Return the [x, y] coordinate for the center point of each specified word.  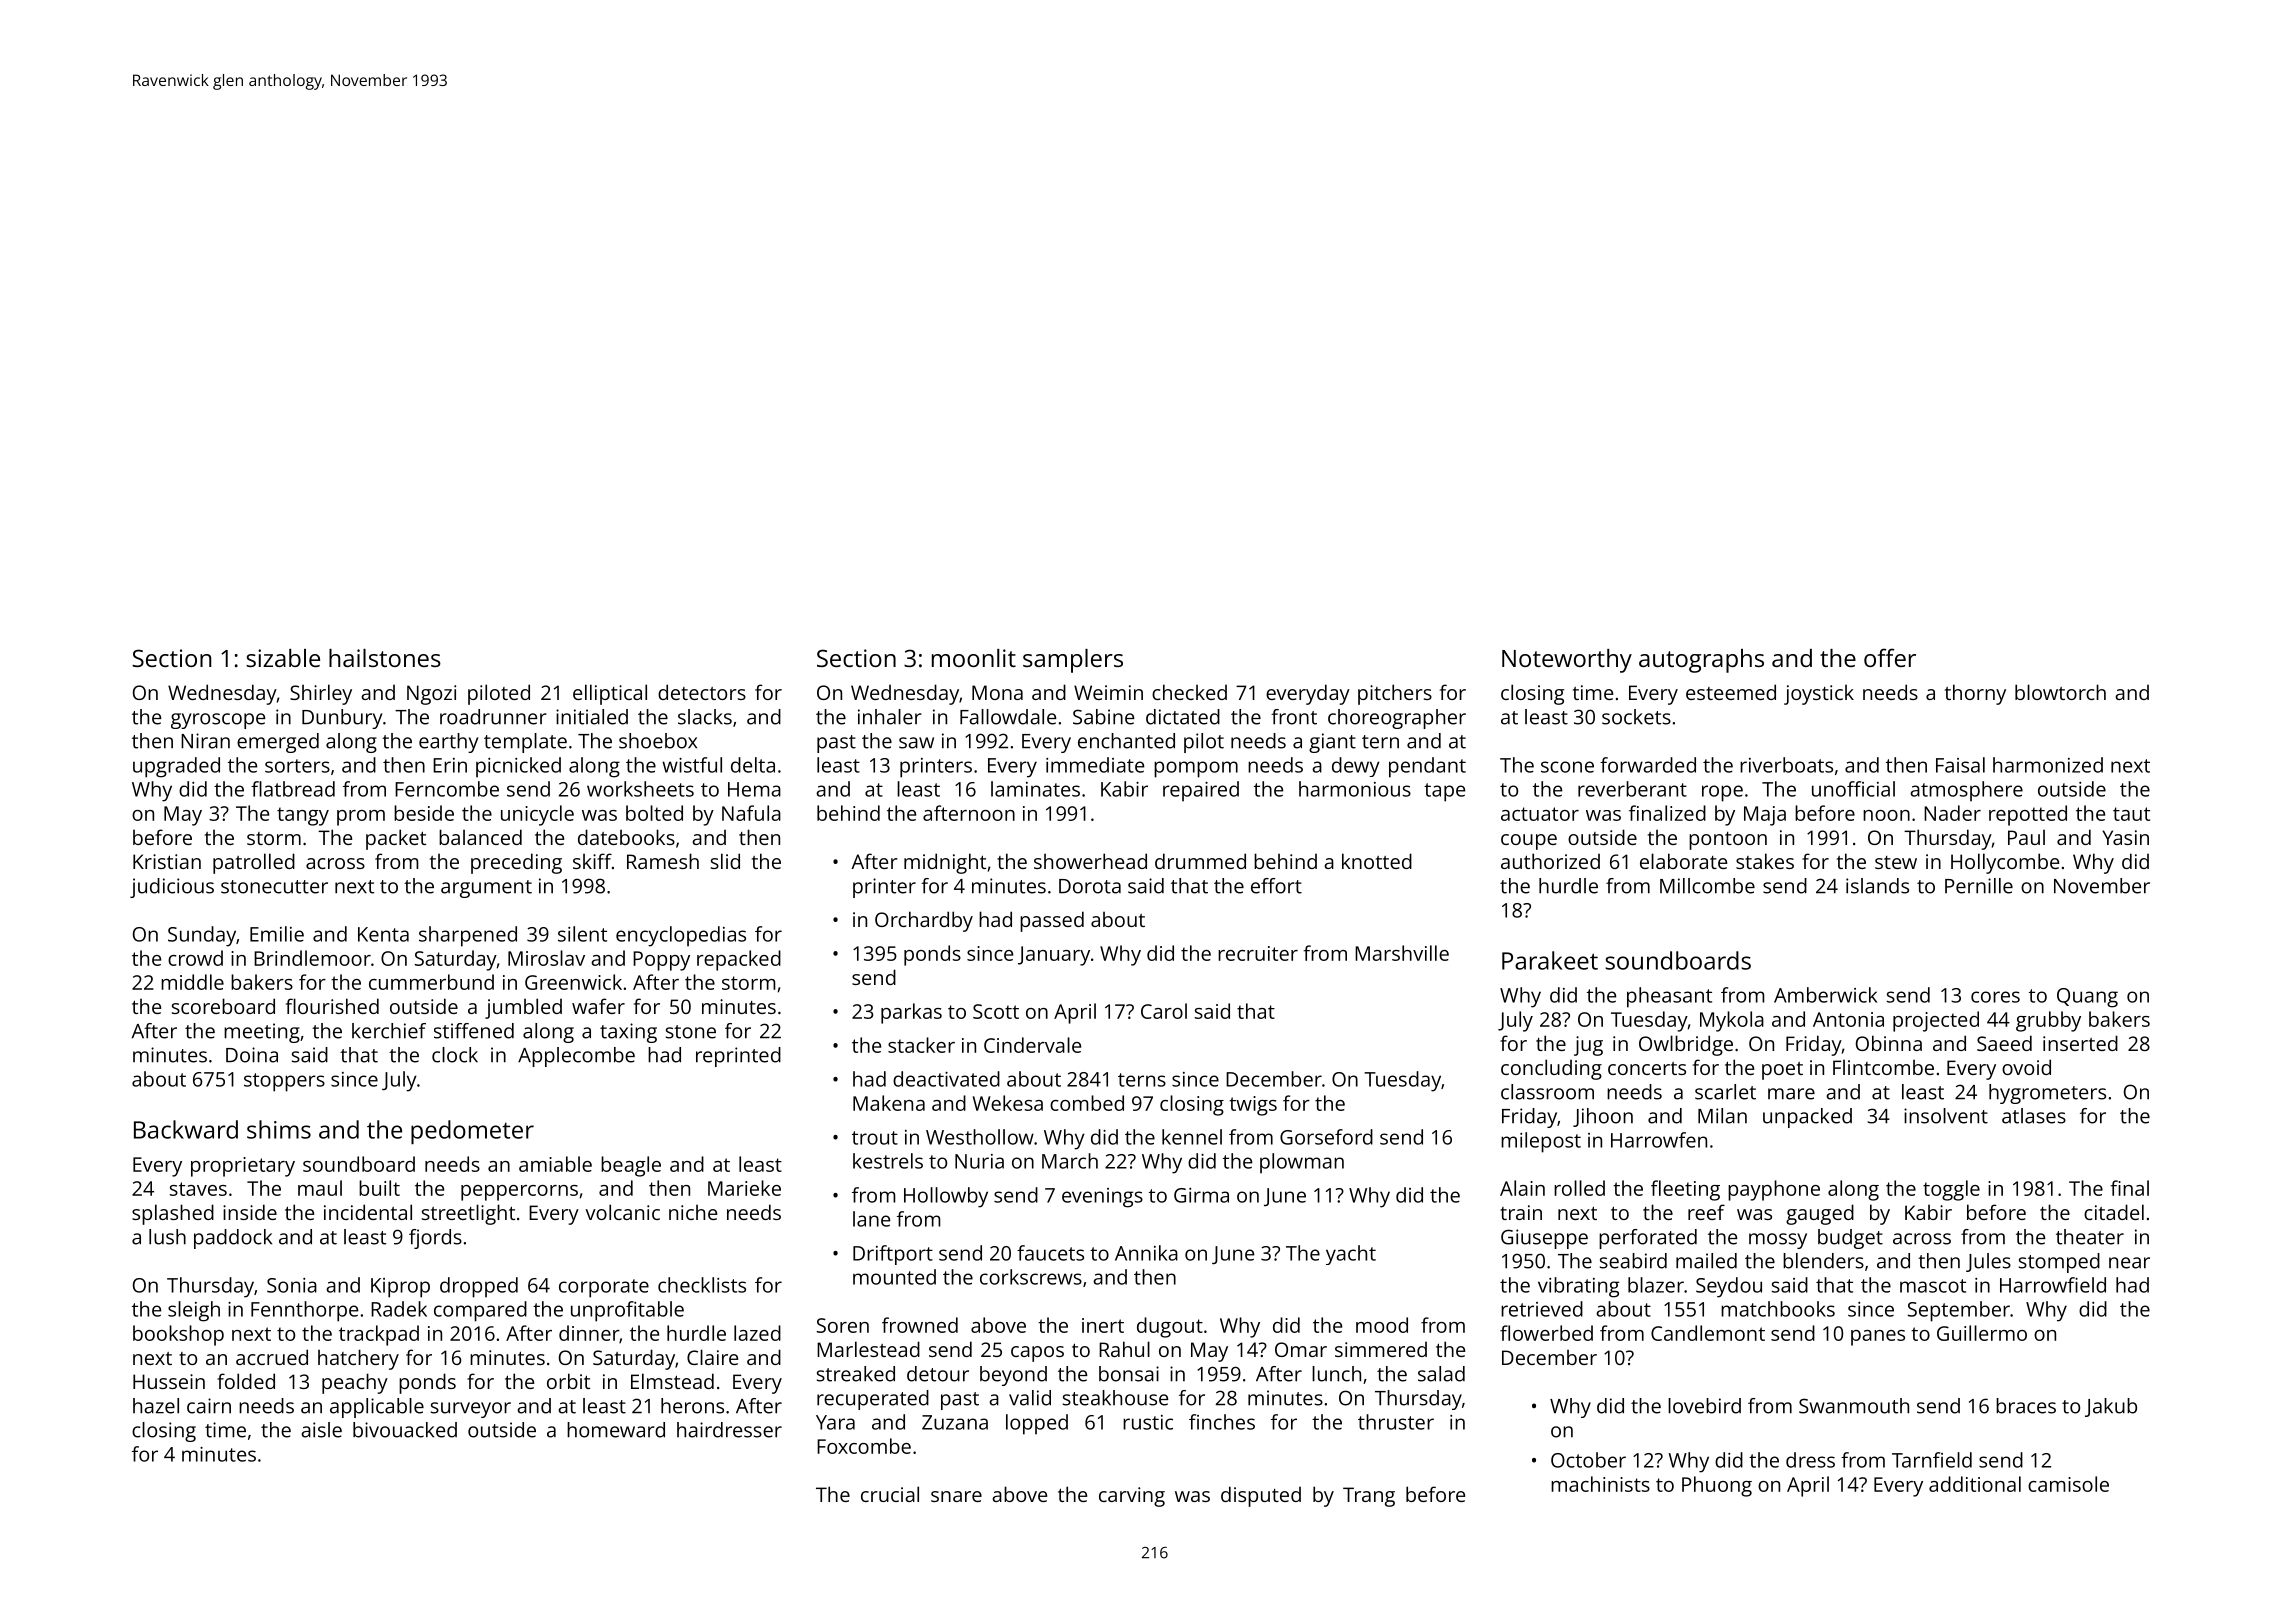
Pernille [1979, 886]
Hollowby [946, 1197]
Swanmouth [1854, 1406]
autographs [1701, 661]
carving [1132, 1497]
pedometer [472, 1132]
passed [1052, 921]
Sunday [202, 936]
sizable [283, 658]
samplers [1073, 661]
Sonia [292, 1285]
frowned [920, 1325]
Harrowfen [1659, 1140]
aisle [321, 1430]
